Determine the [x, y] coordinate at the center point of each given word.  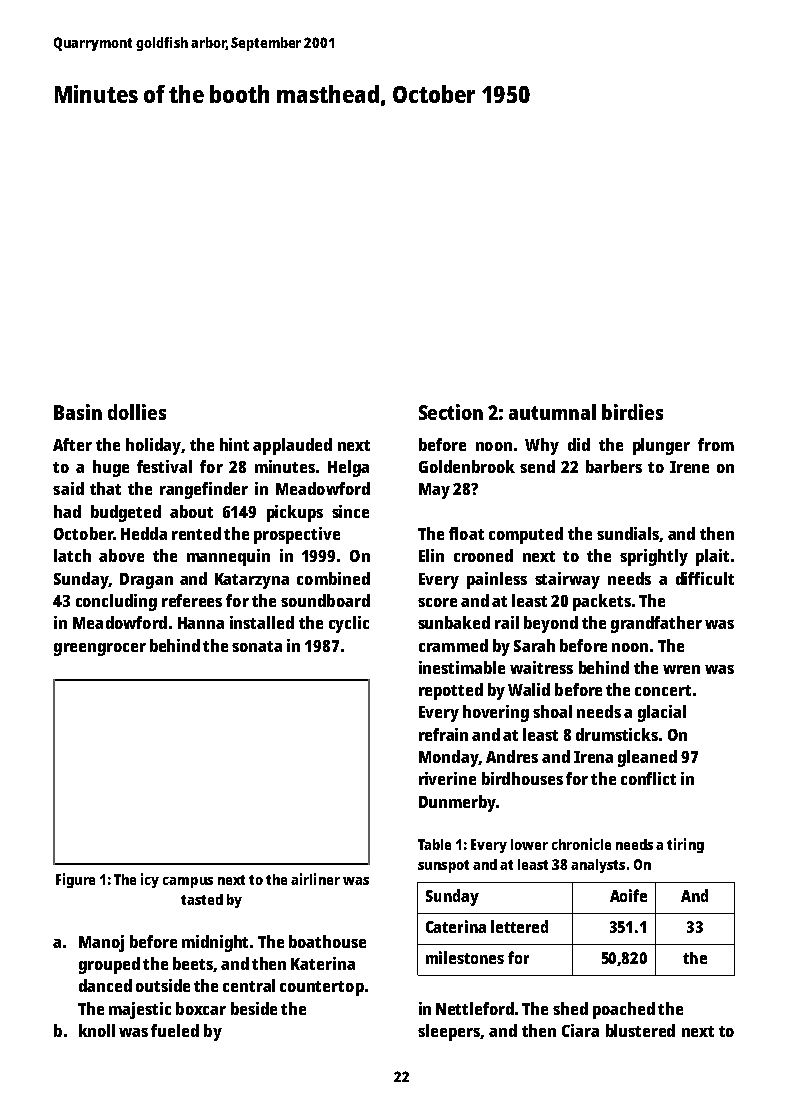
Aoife [628, 895]
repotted [451, 691]
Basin [78, 412]
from [716, 444]
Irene [689, 467]
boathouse [327, 941]
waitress [541, 667]
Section [451, 412]
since [350, 511]
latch [72, 555]
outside [163, 985]
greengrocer [100, 649]
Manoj [101, 943]
